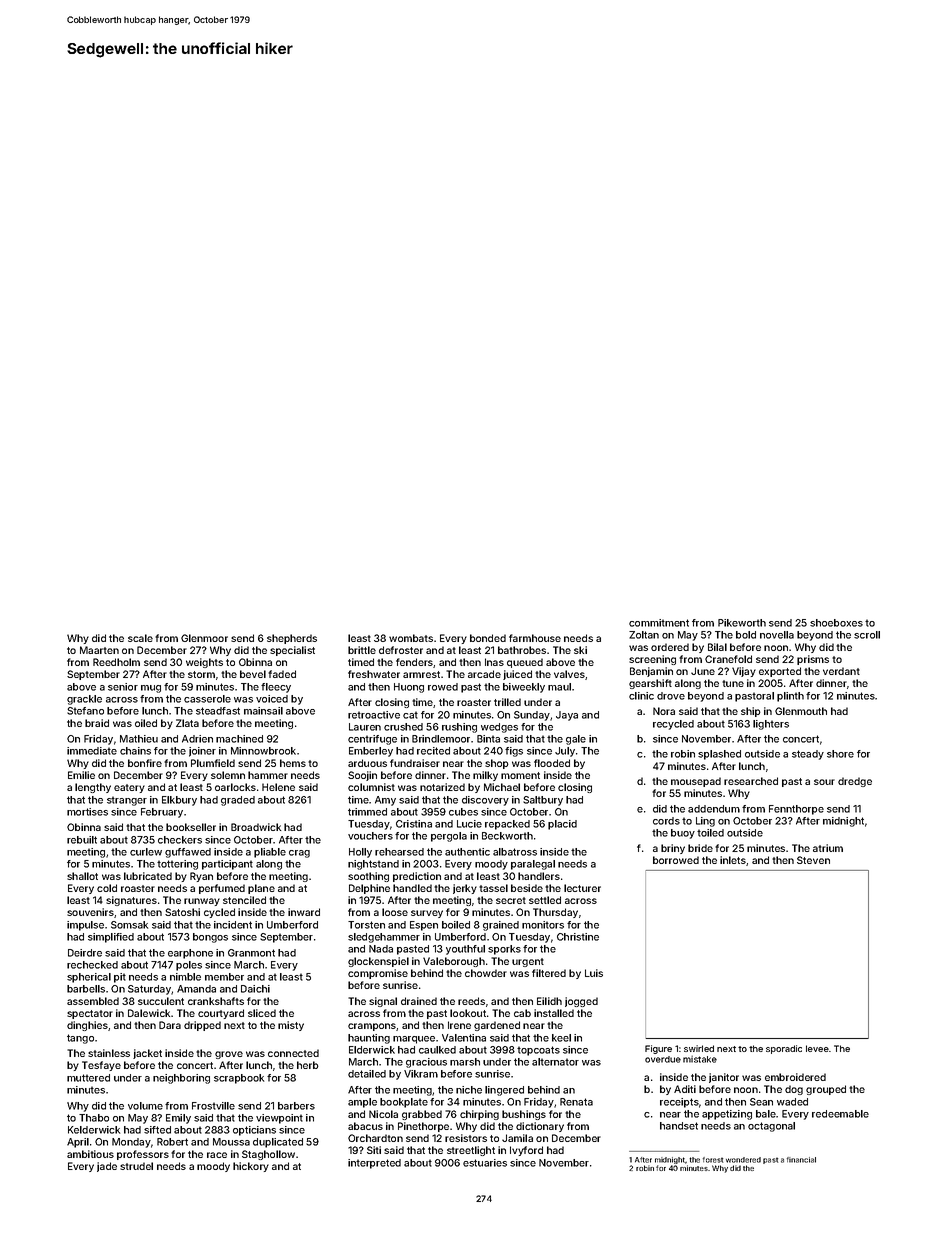 This screenshot has width=952, height=1233. What do you see at coordinates (836, 623) in the screenshot?
I see `shoeboxes` at bounding box center [836, 623].
